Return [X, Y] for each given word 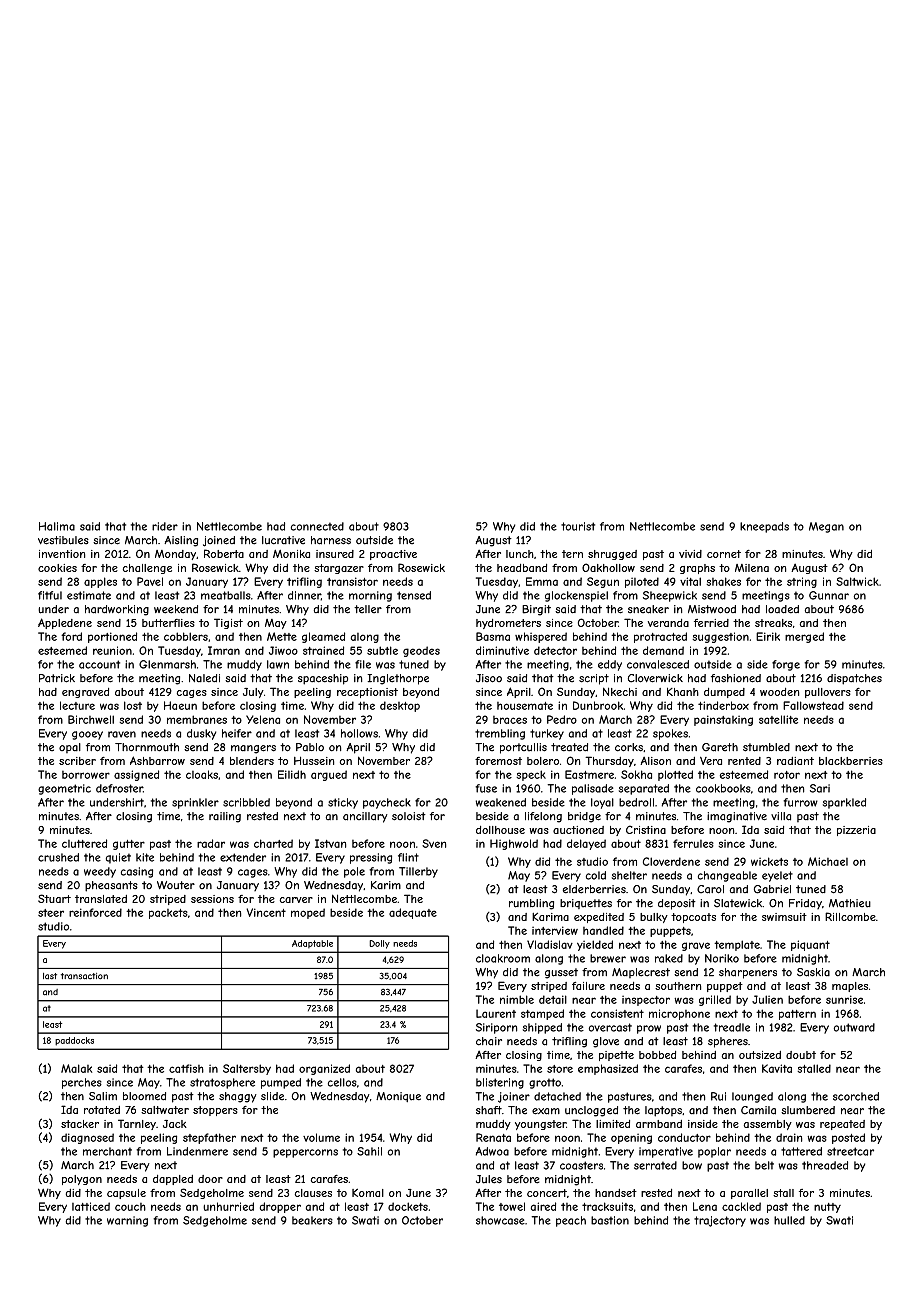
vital [690, 581]
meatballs [226, 595]
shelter [629, 875]
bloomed [144, 1096]
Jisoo [489, 678]
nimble [517, 999]
